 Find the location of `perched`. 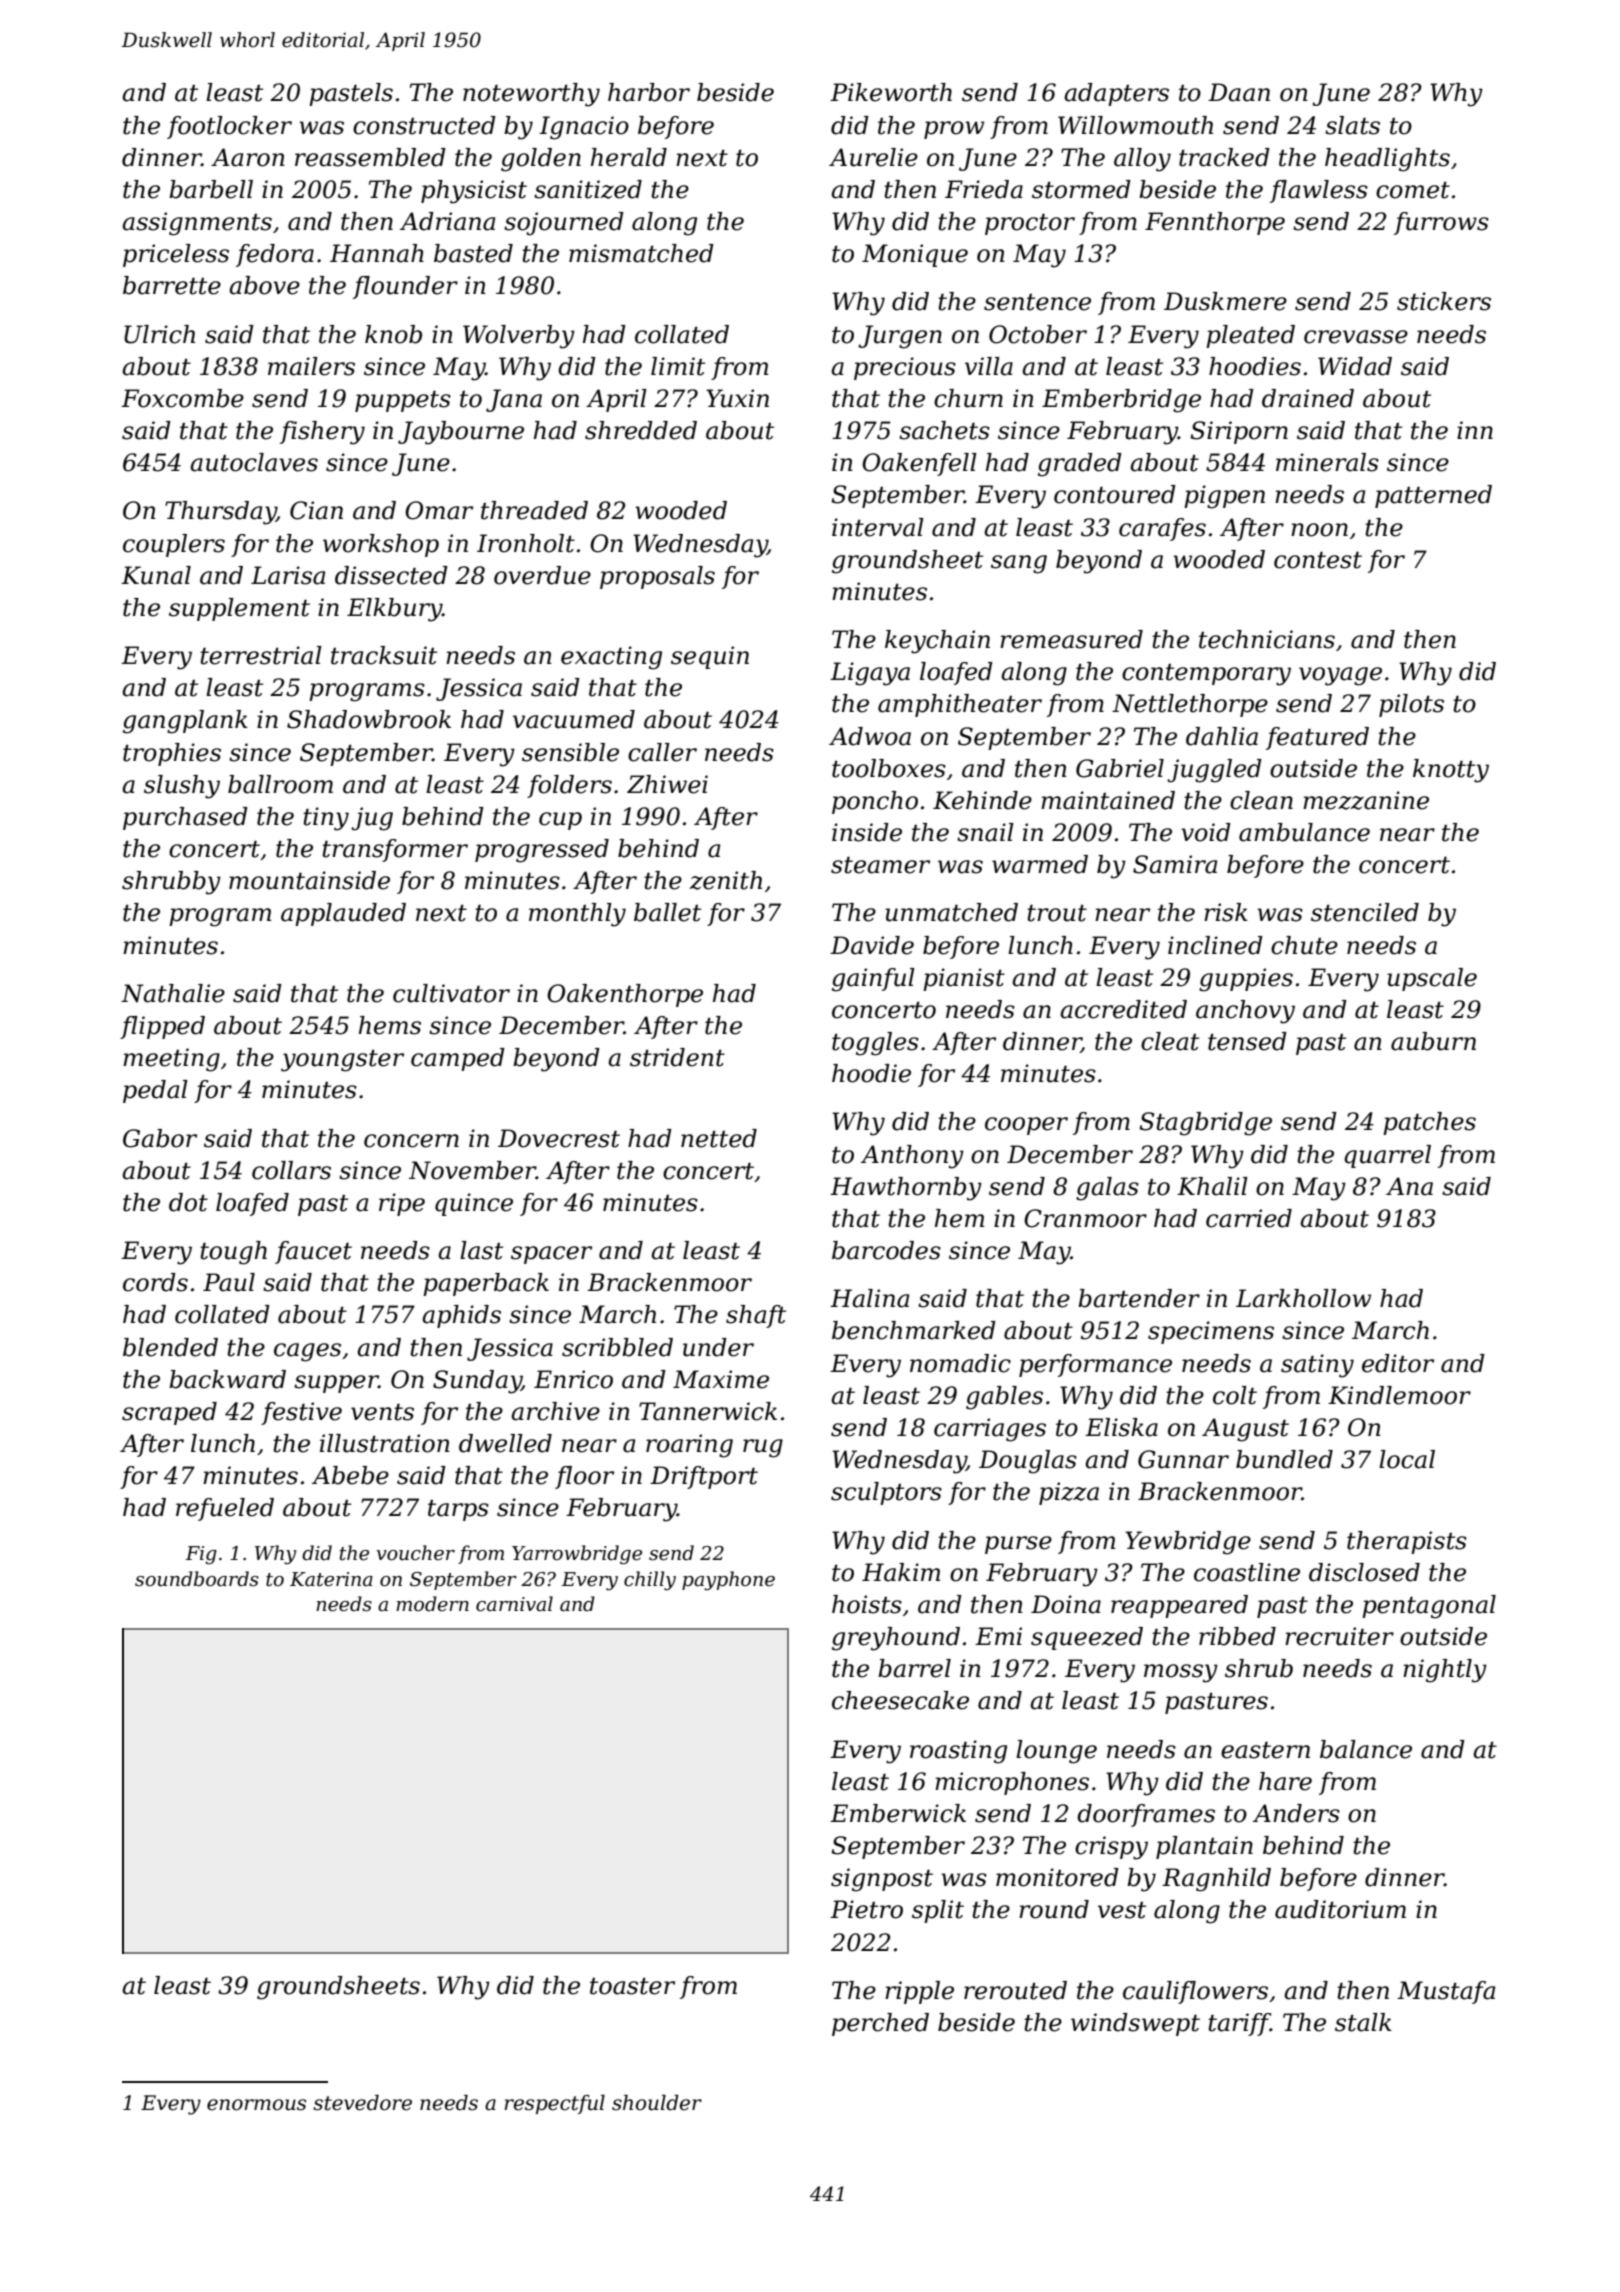

perched is located at coordinates (880, 2024).
